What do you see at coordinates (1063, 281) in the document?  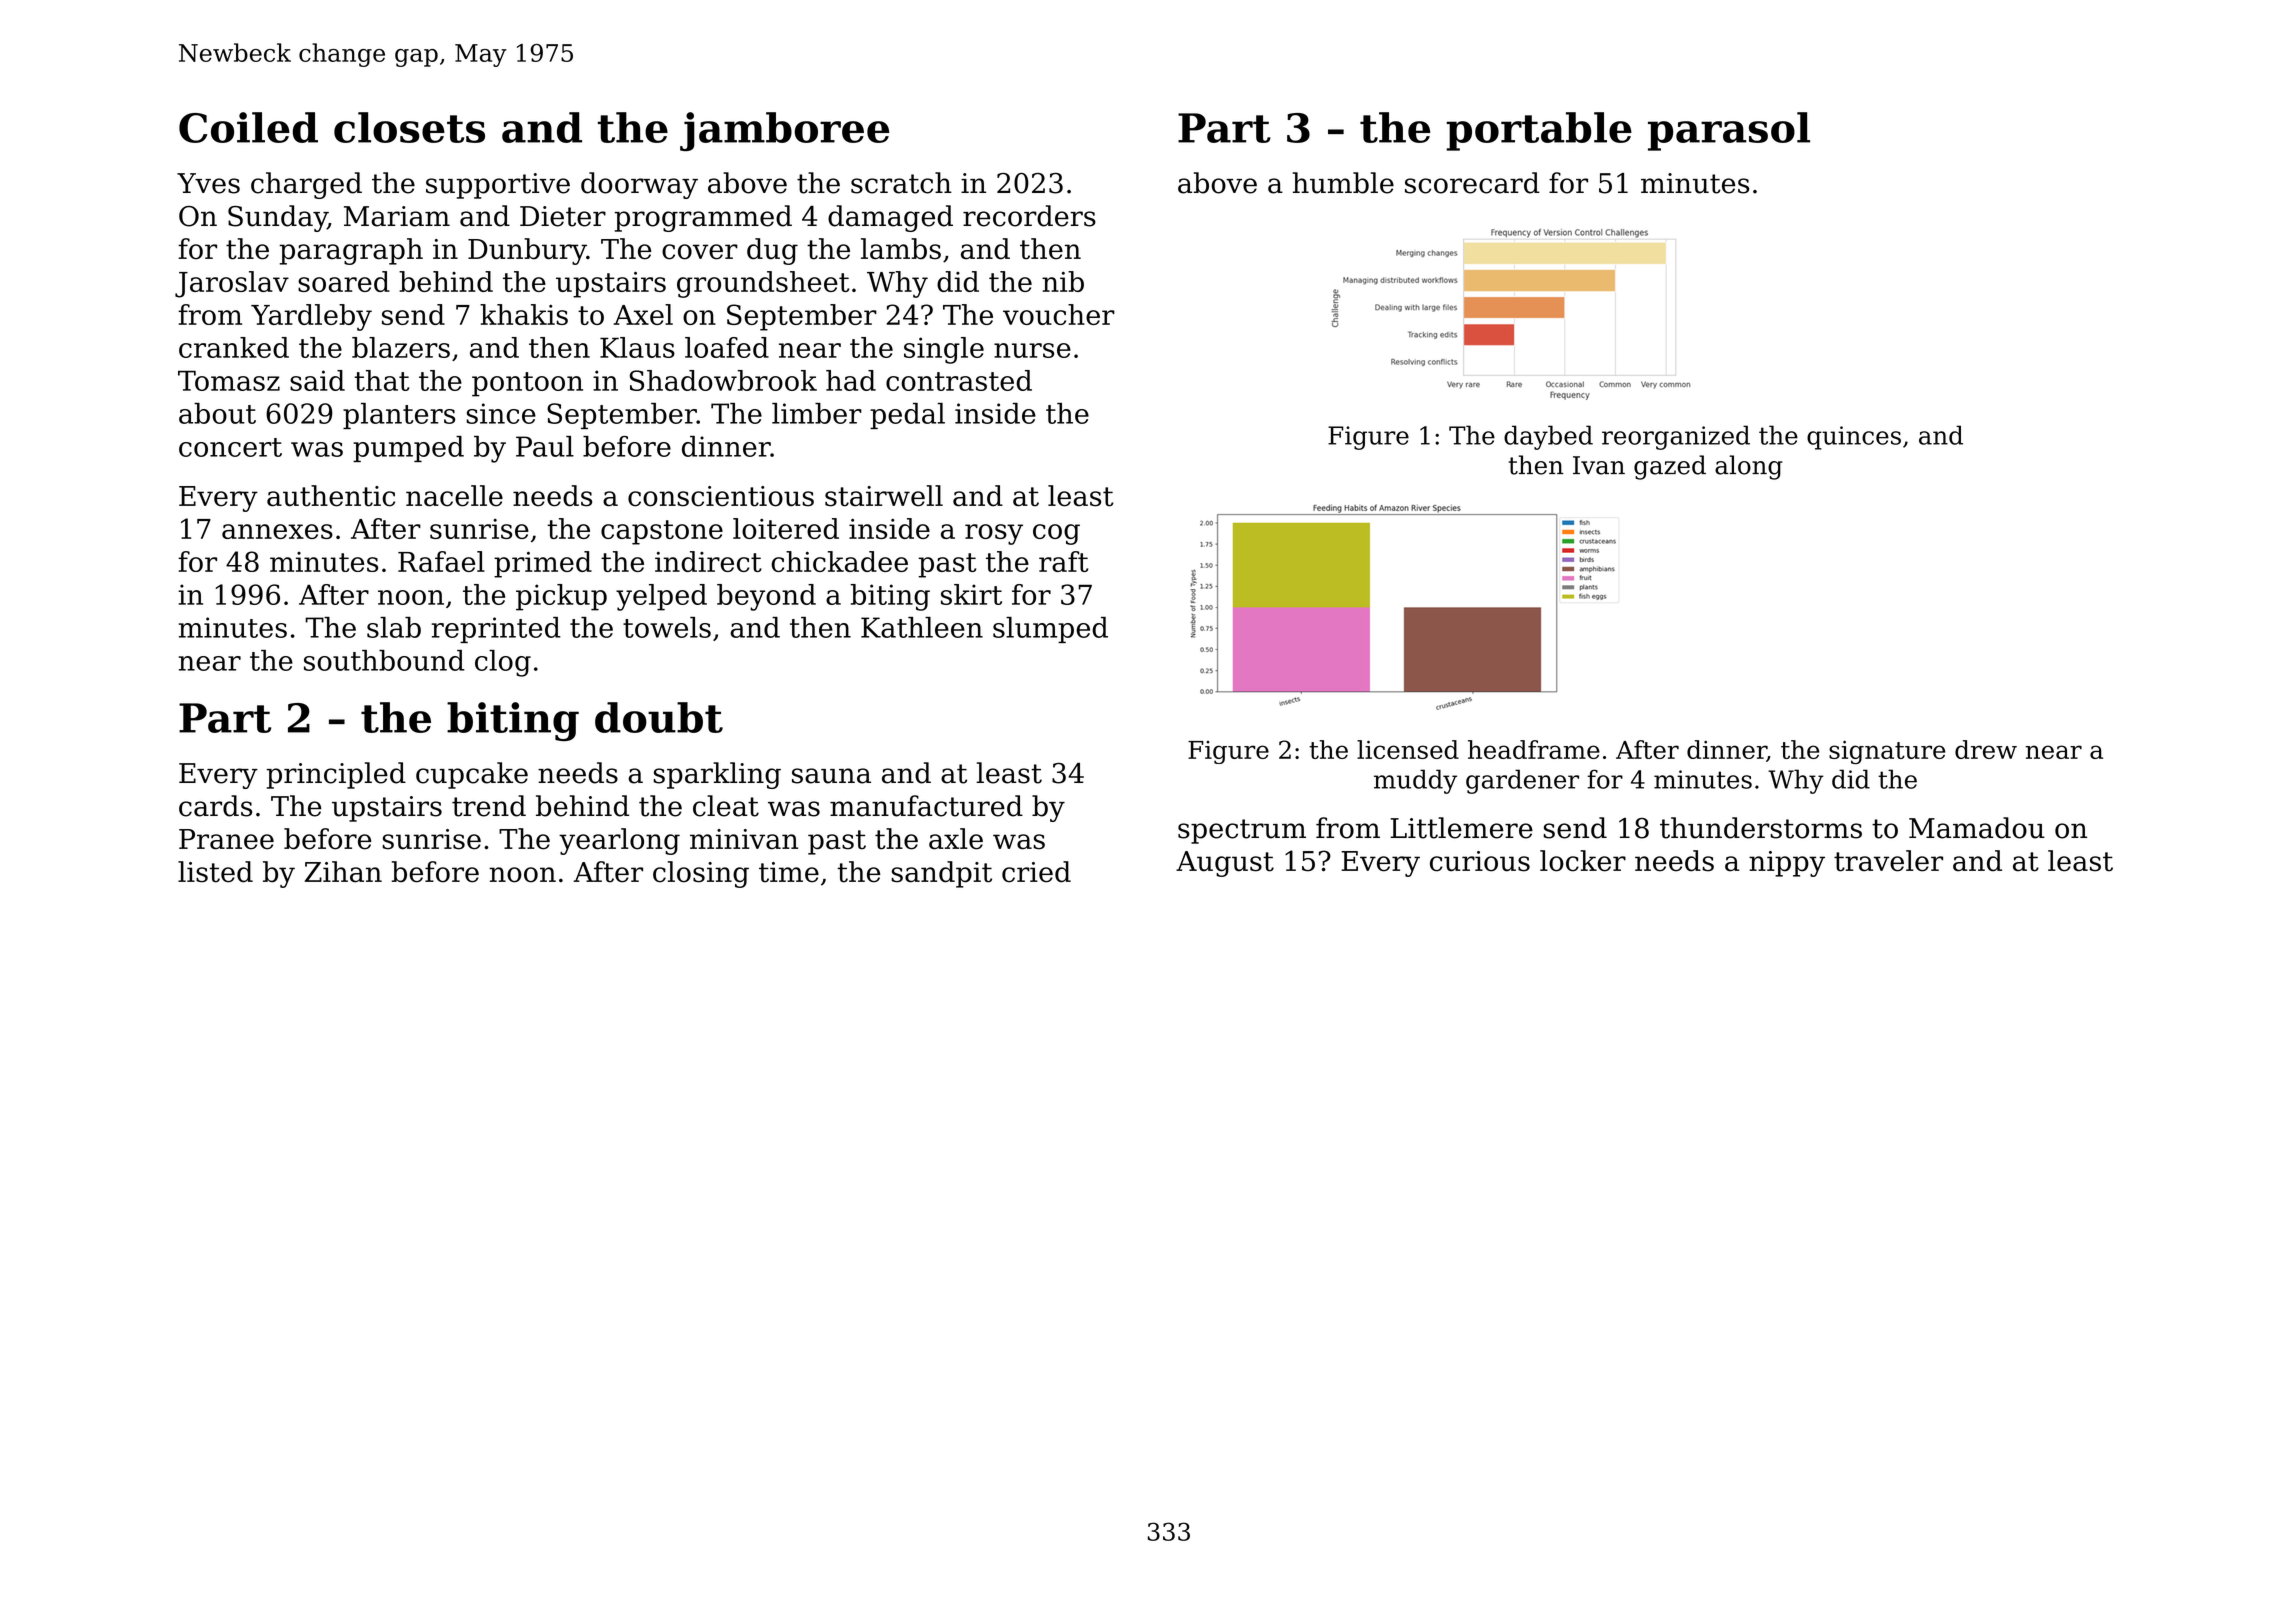 I see `nib` at bounding box center [1063, 281].
